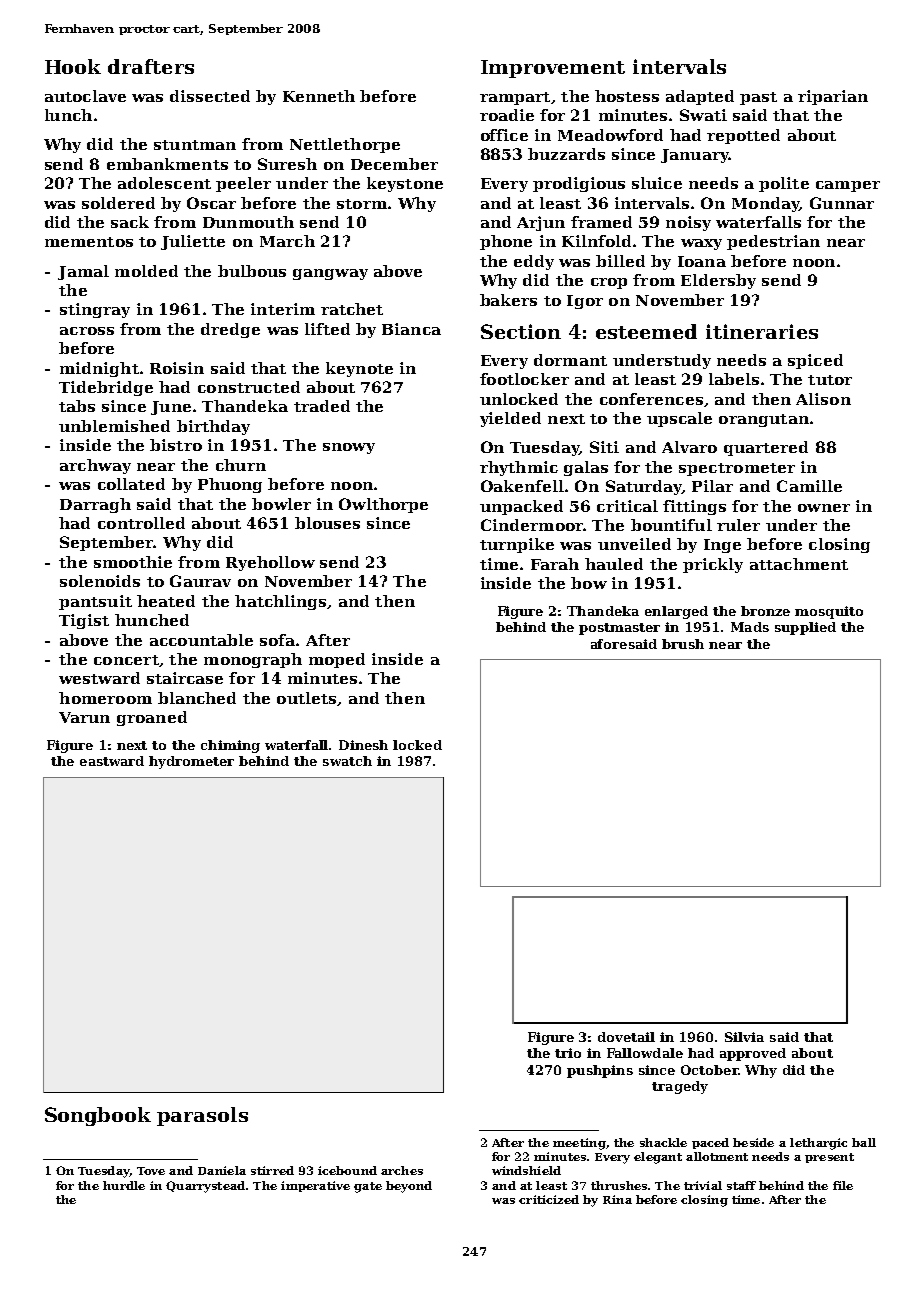  Describe the element at coordinates (799, 564) in the screenshot. I see `attachment` at that location.
